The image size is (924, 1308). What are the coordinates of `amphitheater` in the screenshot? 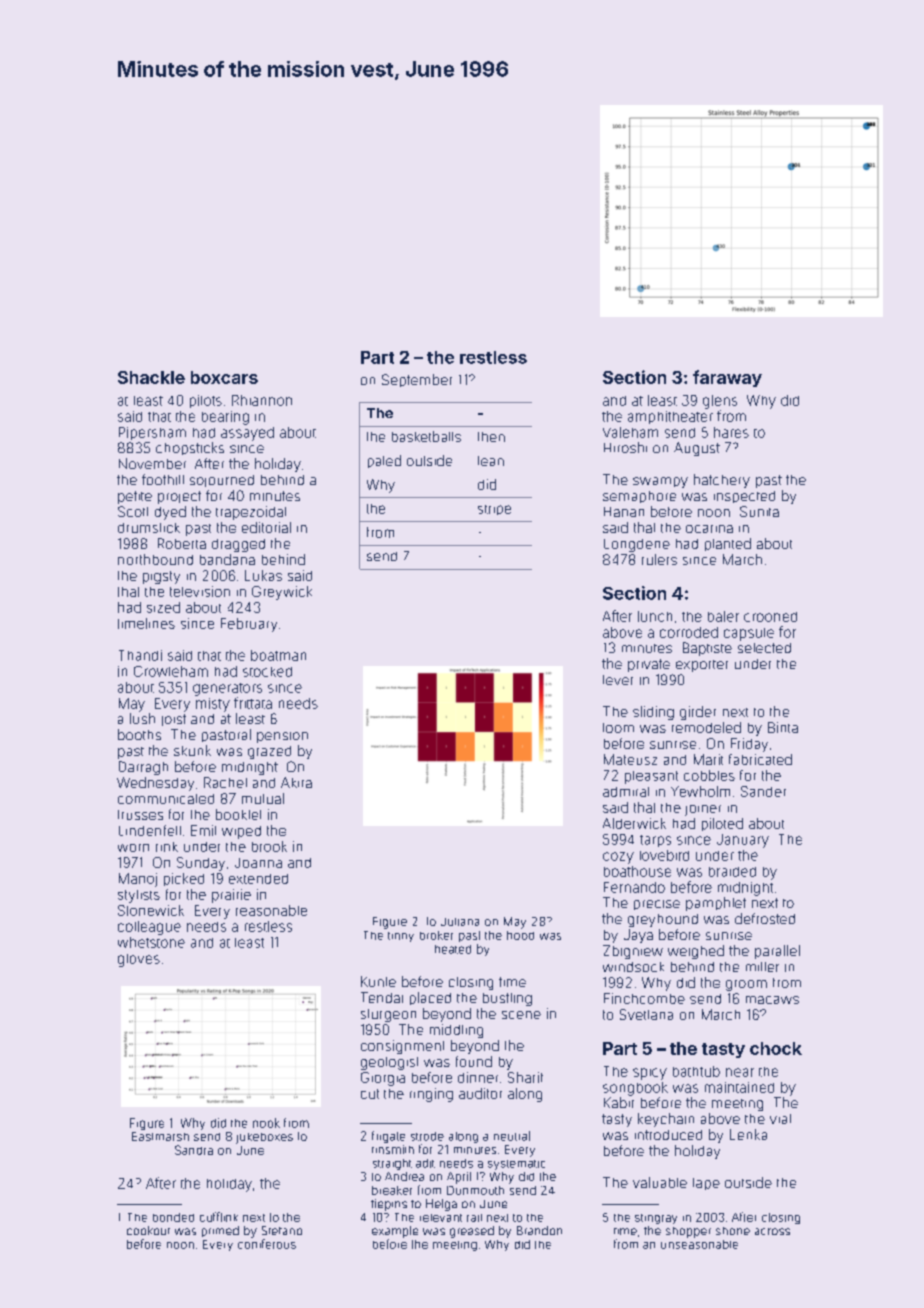 It's located at (670, 417).
